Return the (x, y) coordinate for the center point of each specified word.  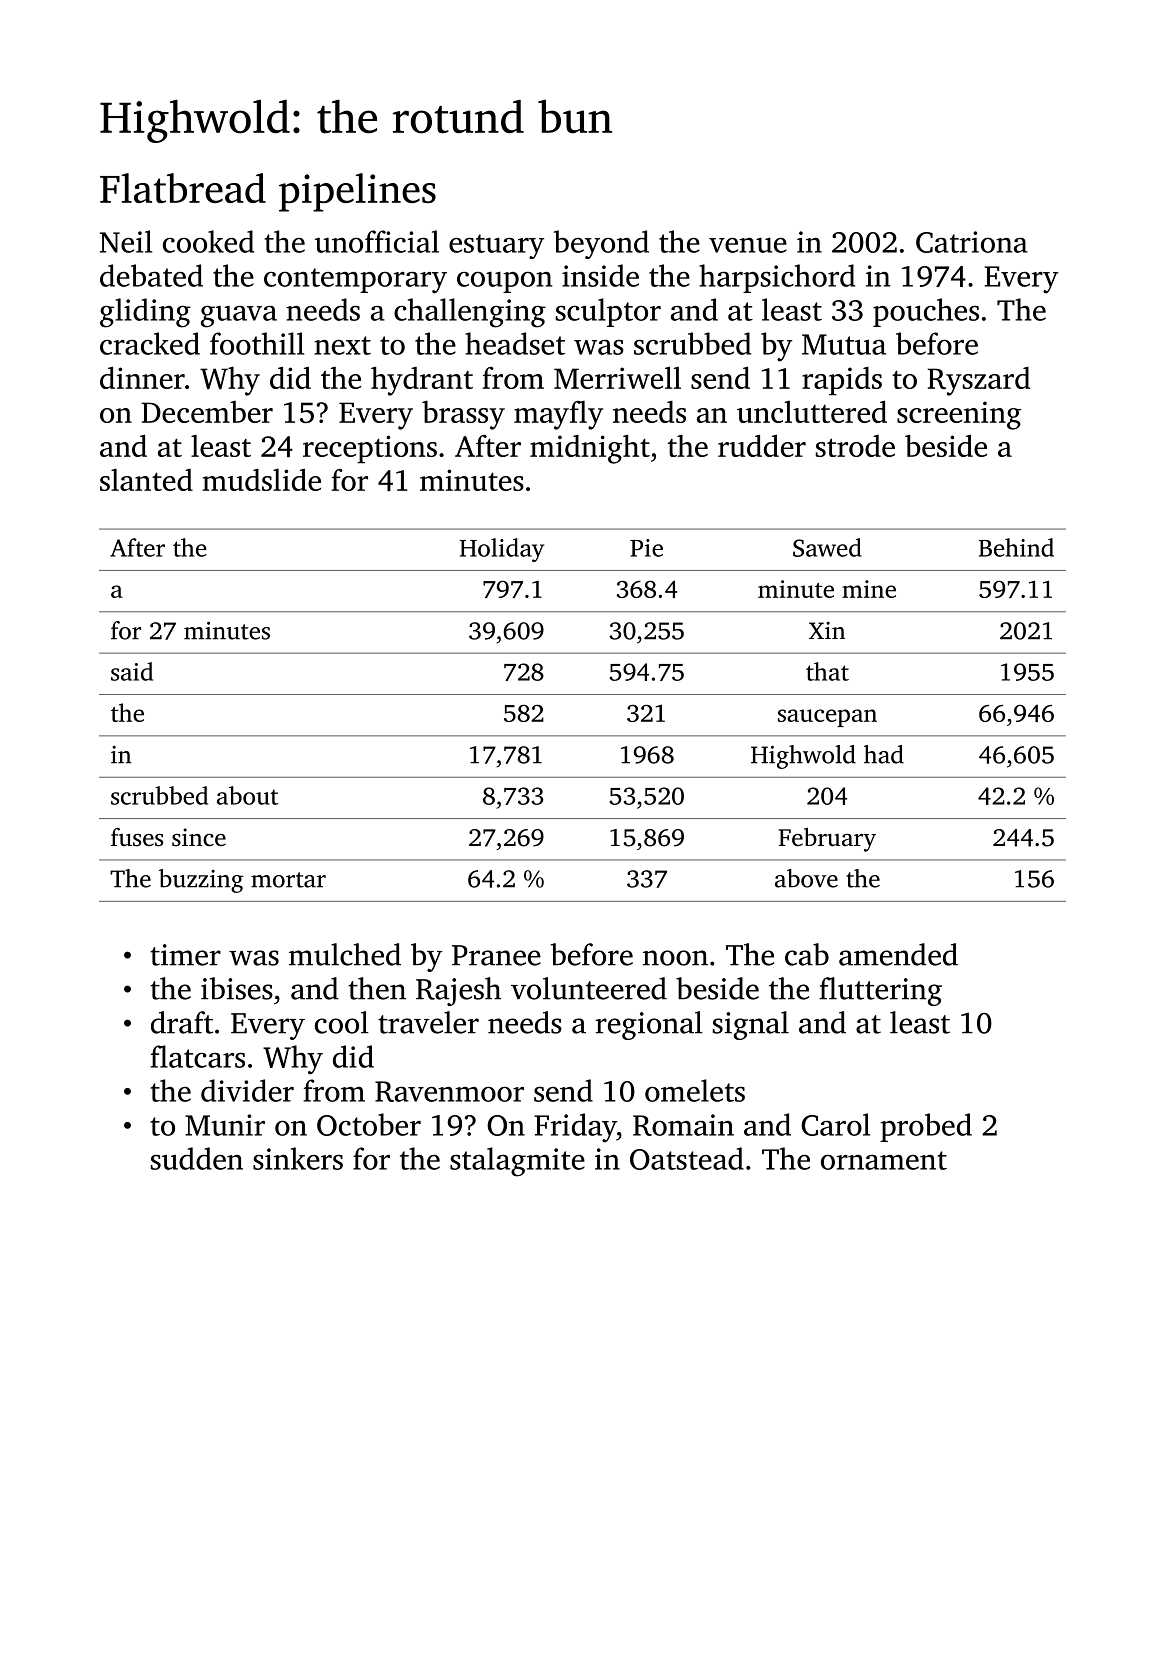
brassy (463, 415)
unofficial (377, 241)
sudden (197, 1158)
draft (182, 1022)
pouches (926, 312)
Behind (1016, 547)
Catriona (972, 242)
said (132, 671)
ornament (884, 1160)
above (806, 878)
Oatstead (687, 1158)
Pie (646, 548)
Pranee (496, 955)
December (207, 412)
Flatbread (183, 188)
